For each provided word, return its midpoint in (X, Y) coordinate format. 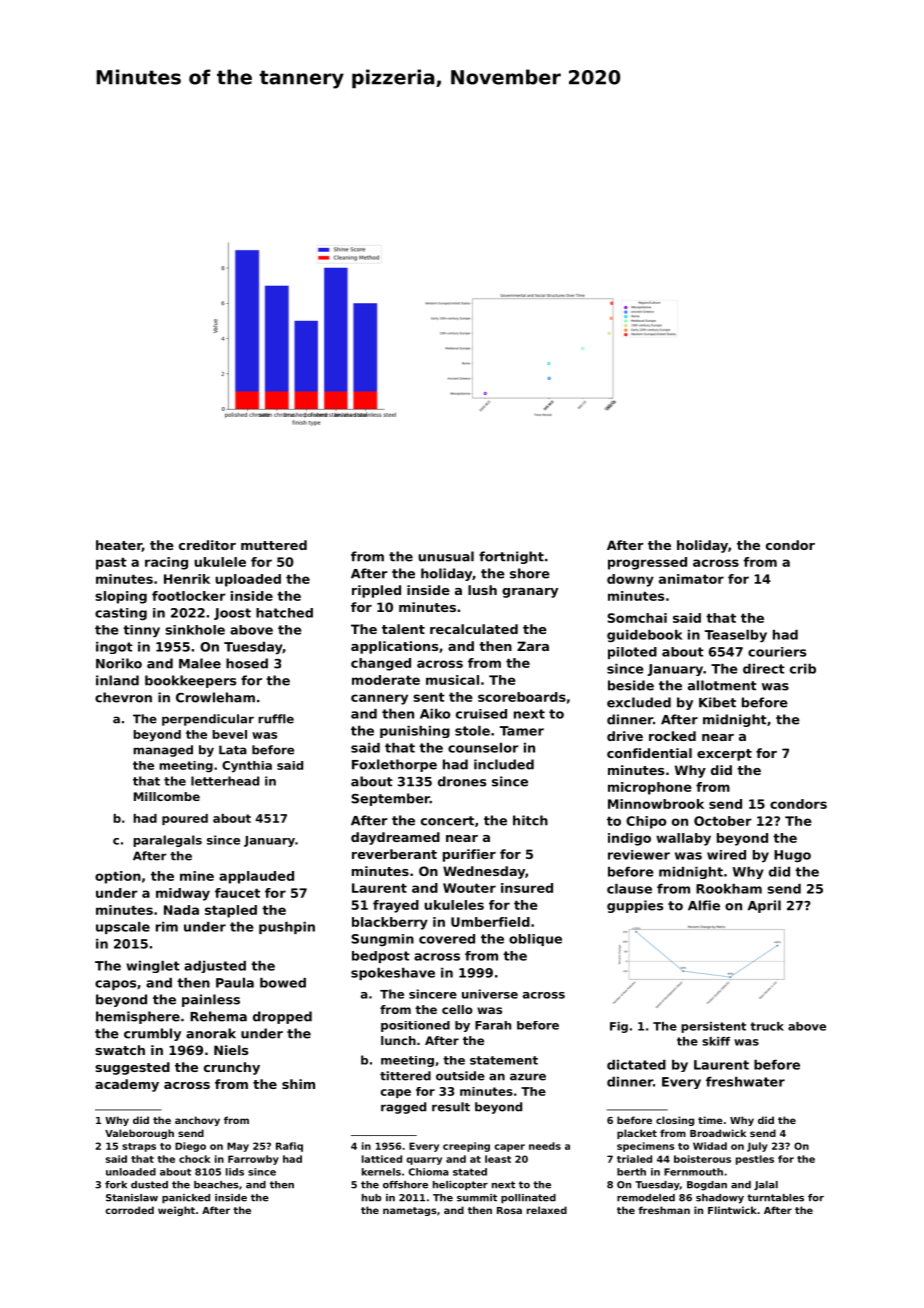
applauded (256, 877)
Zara (533, 646)
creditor (207, 545)
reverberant (394, 854)
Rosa (509, 1210)
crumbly (152, 1034)
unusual (446, 556)
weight (176, 1211)
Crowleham (215, 697)
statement (504, 1060)
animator (691, 579)
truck (767, 1026)
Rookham (729, 889)
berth (631, 1172)
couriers (777, 652)
